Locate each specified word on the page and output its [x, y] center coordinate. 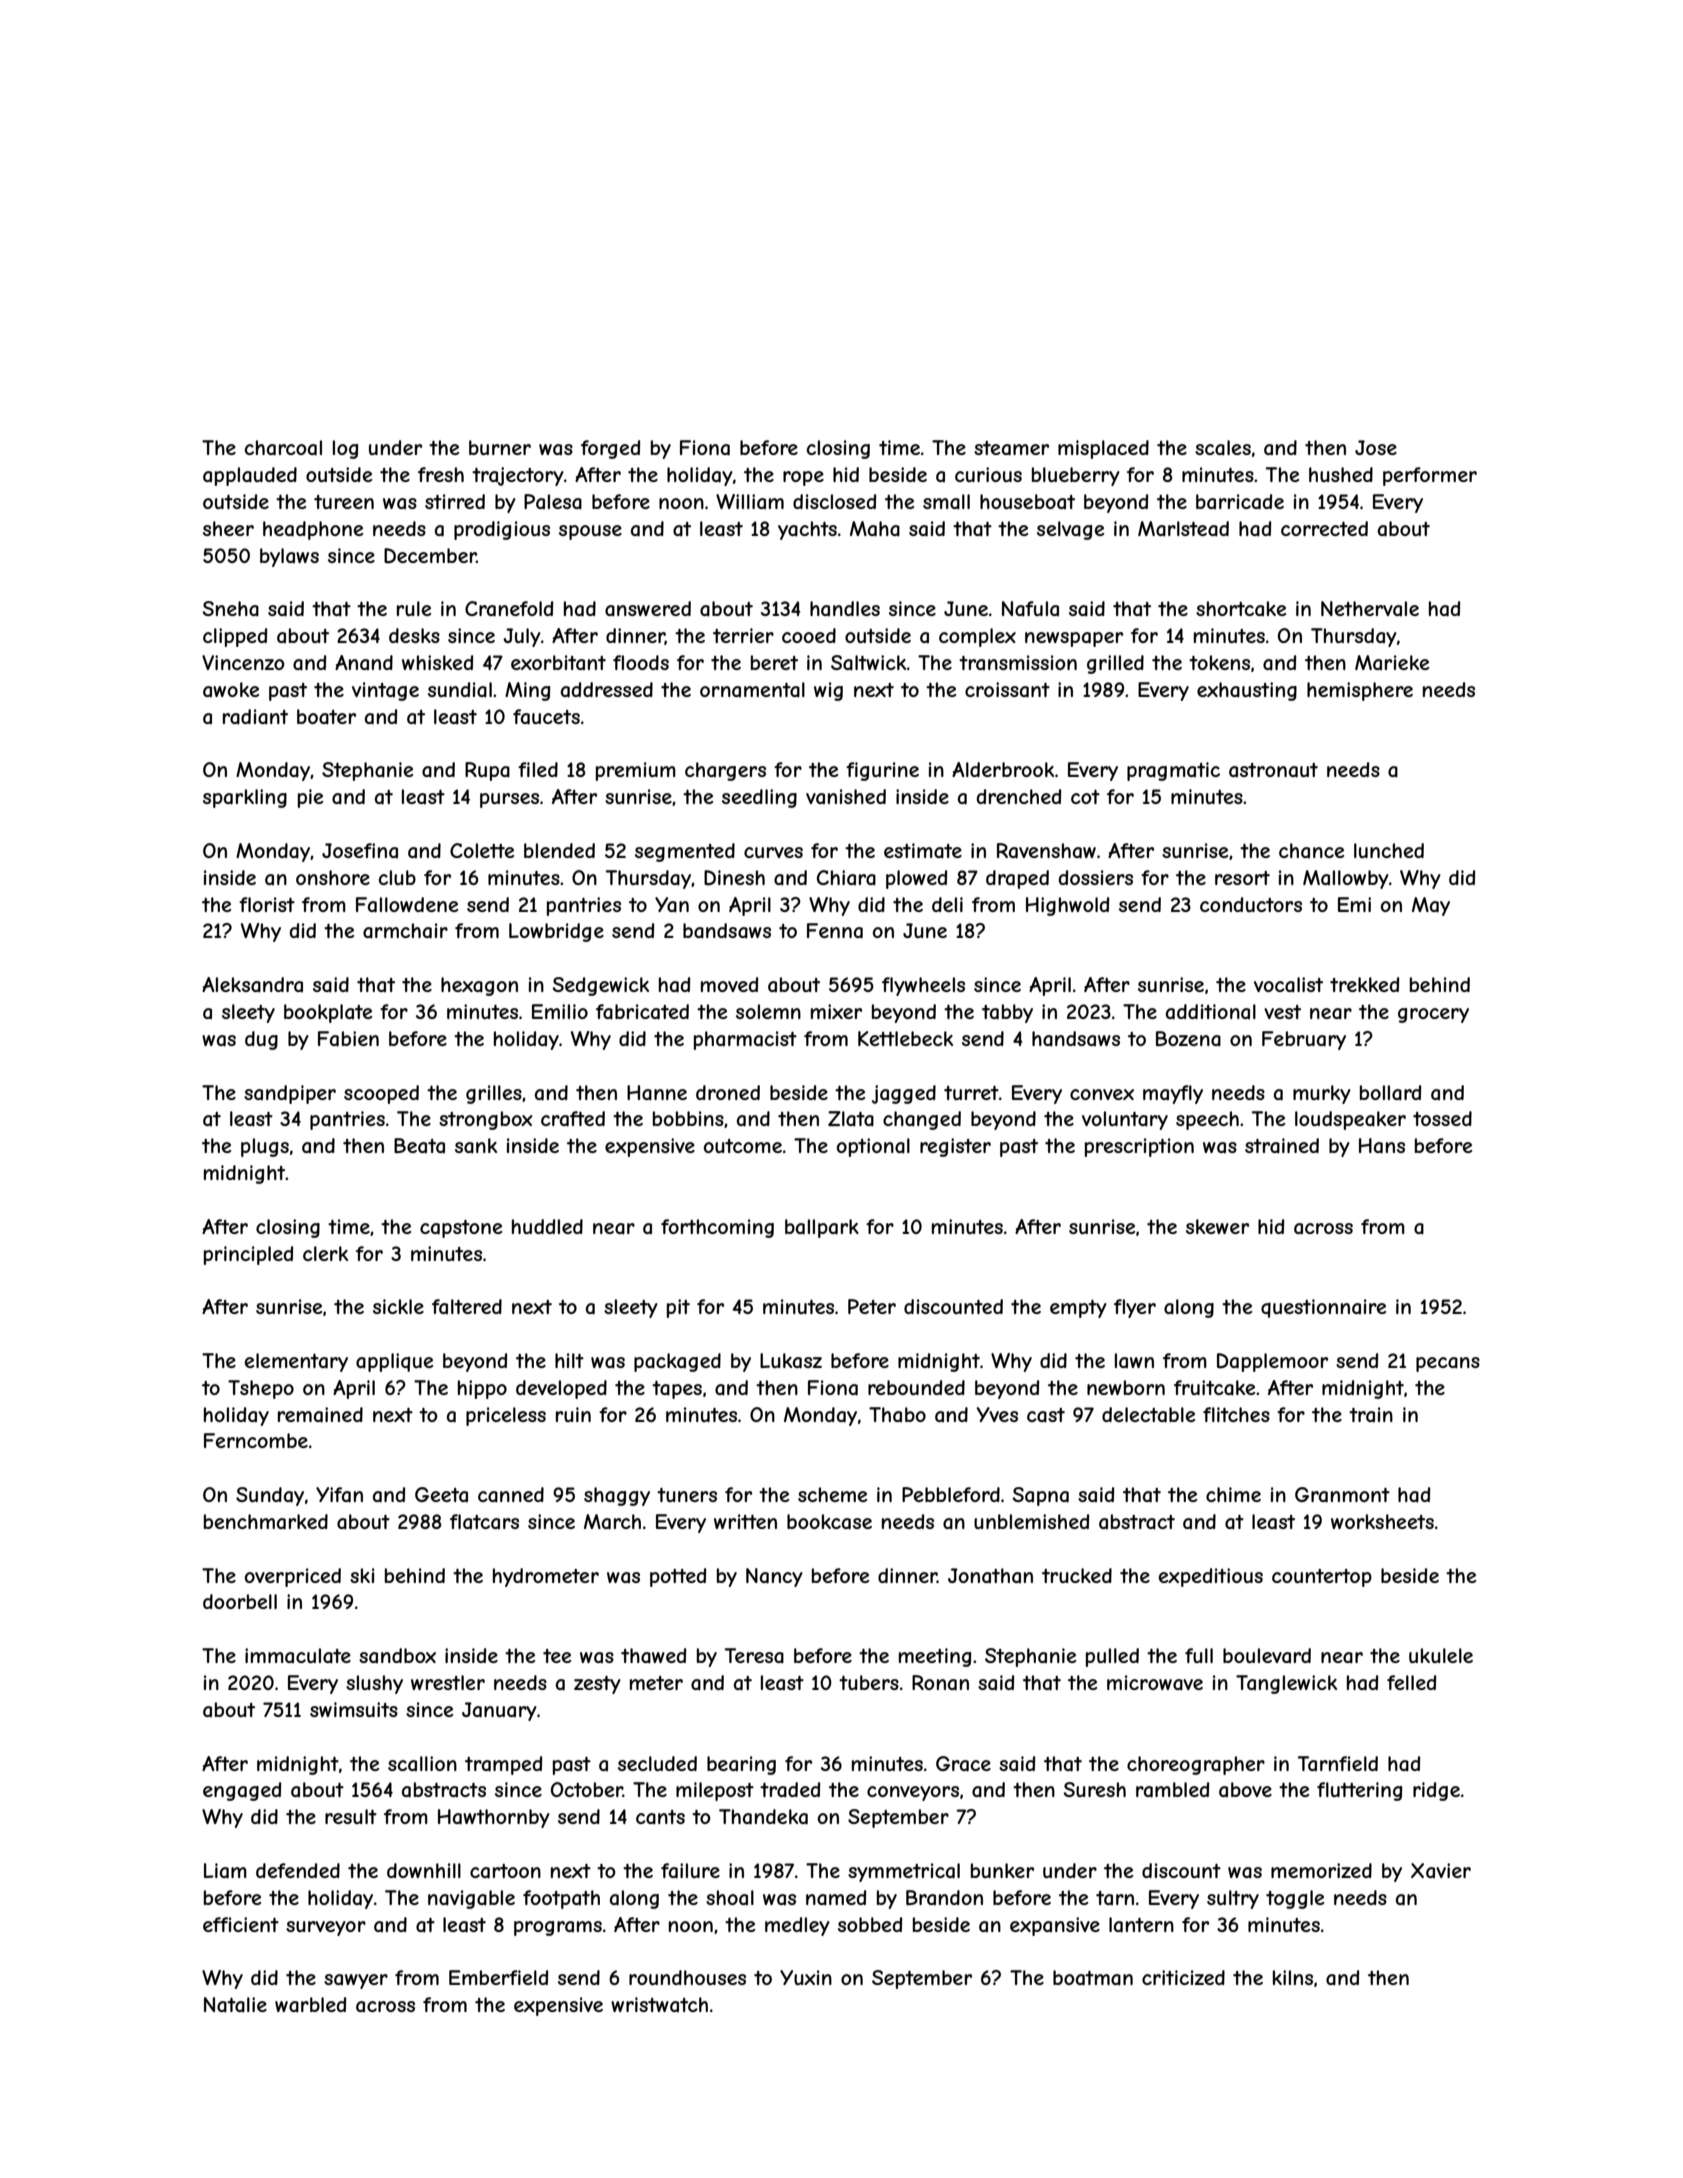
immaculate [298, 1656]
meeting [935, 1657]
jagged [904, 1094]
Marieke [1392, 662]
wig [828, 691]
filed [538, 769]
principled [248, 1255]
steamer [1011, 448]
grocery [1433, 1015]
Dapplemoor [1272, 1362]
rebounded [916, 1387]
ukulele [1441, 1655]
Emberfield [498, 1977]
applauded [250, 476]
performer [1430, 476]
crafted [573, 1119]
